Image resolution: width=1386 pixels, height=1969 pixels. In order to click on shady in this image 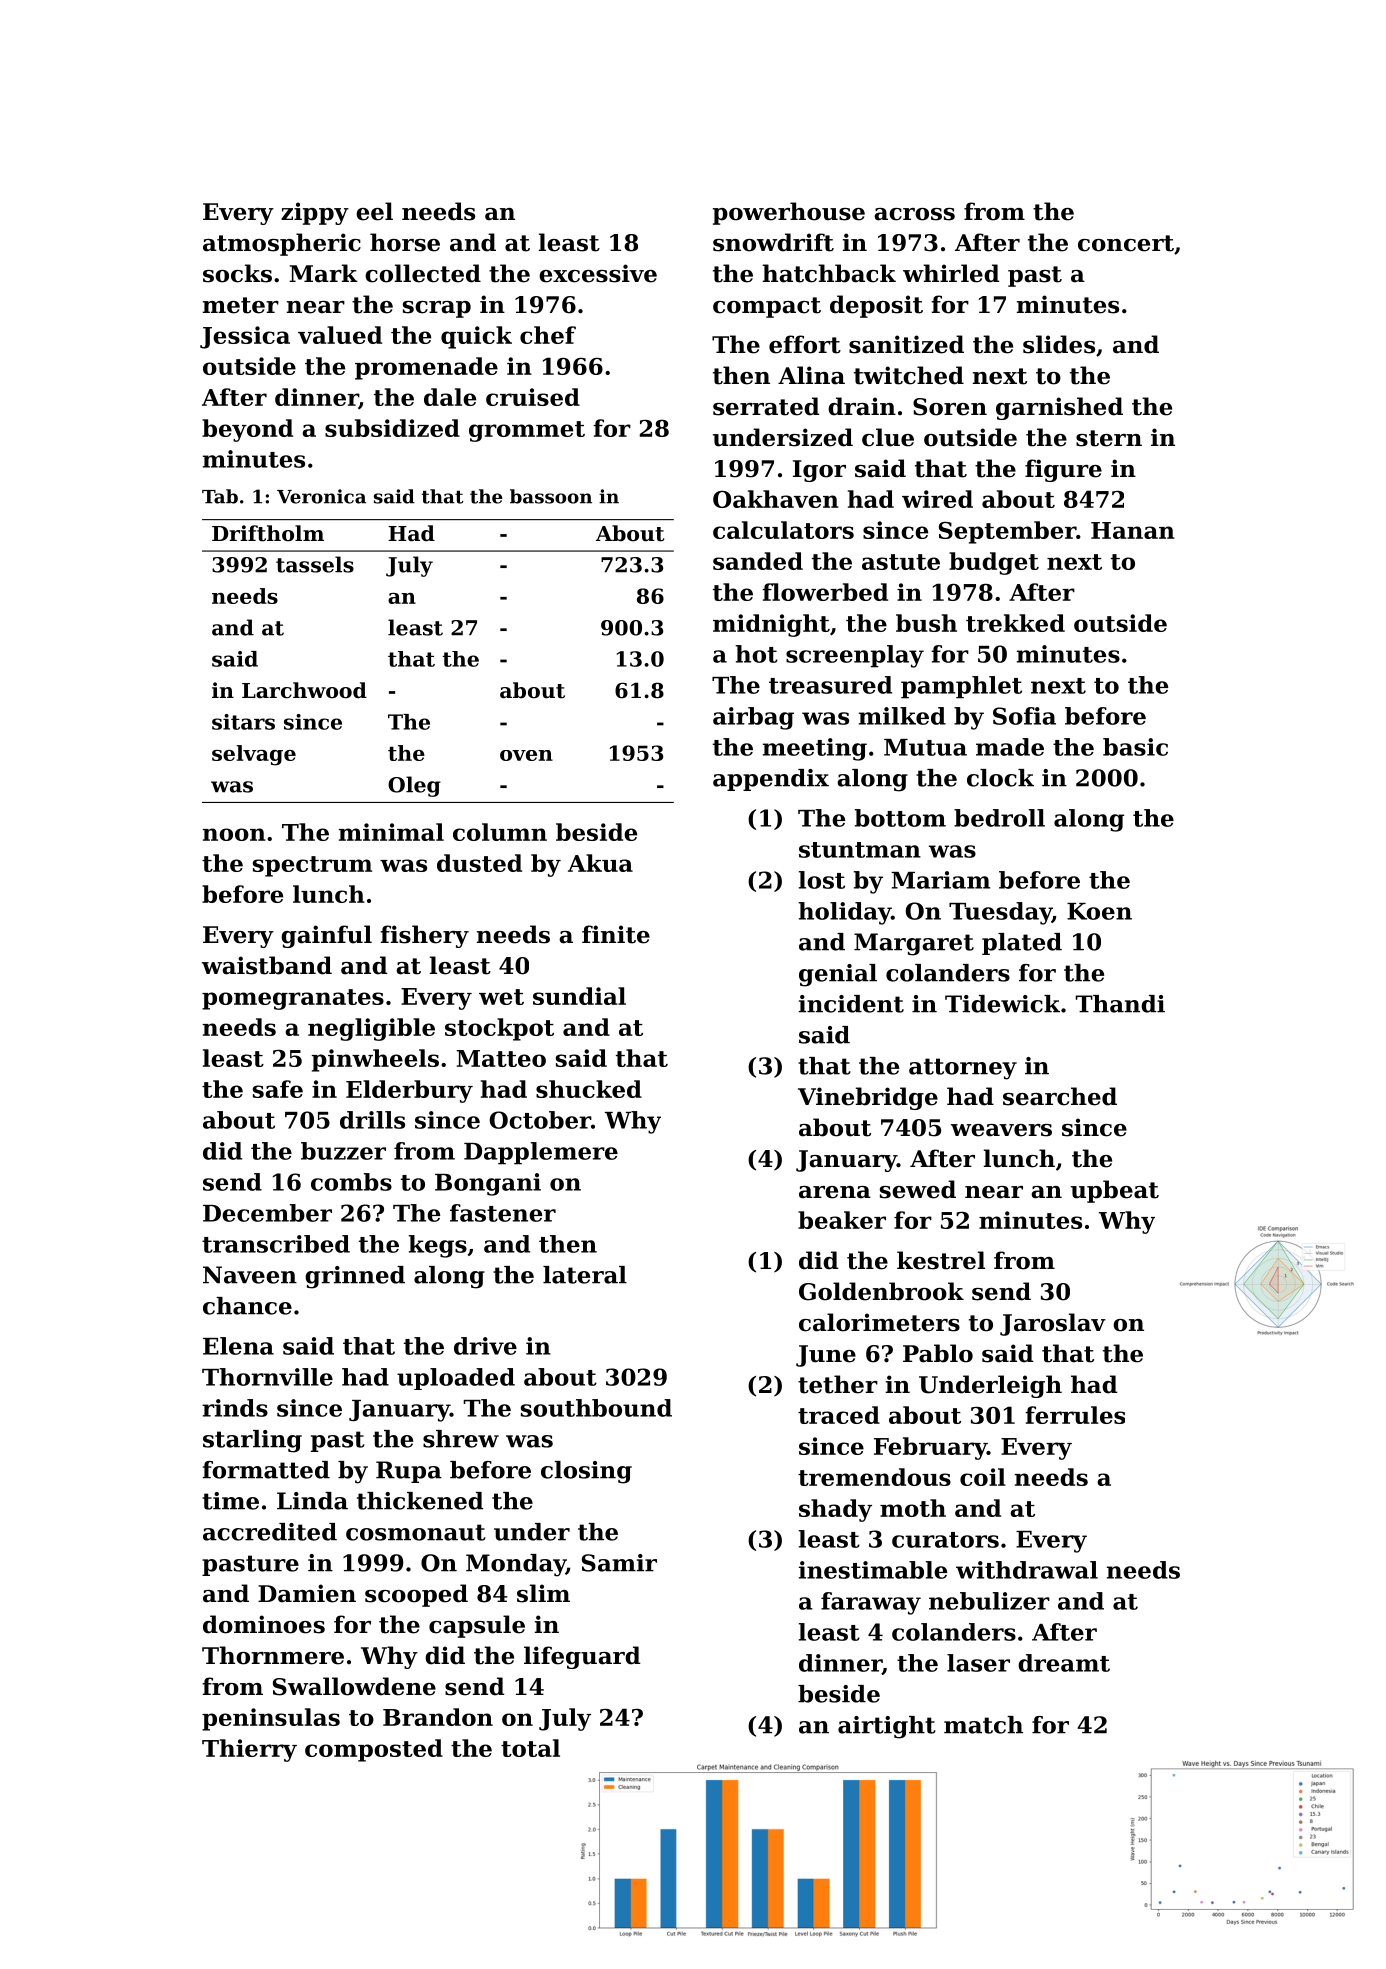, I will do `click(835, 1510)`.
